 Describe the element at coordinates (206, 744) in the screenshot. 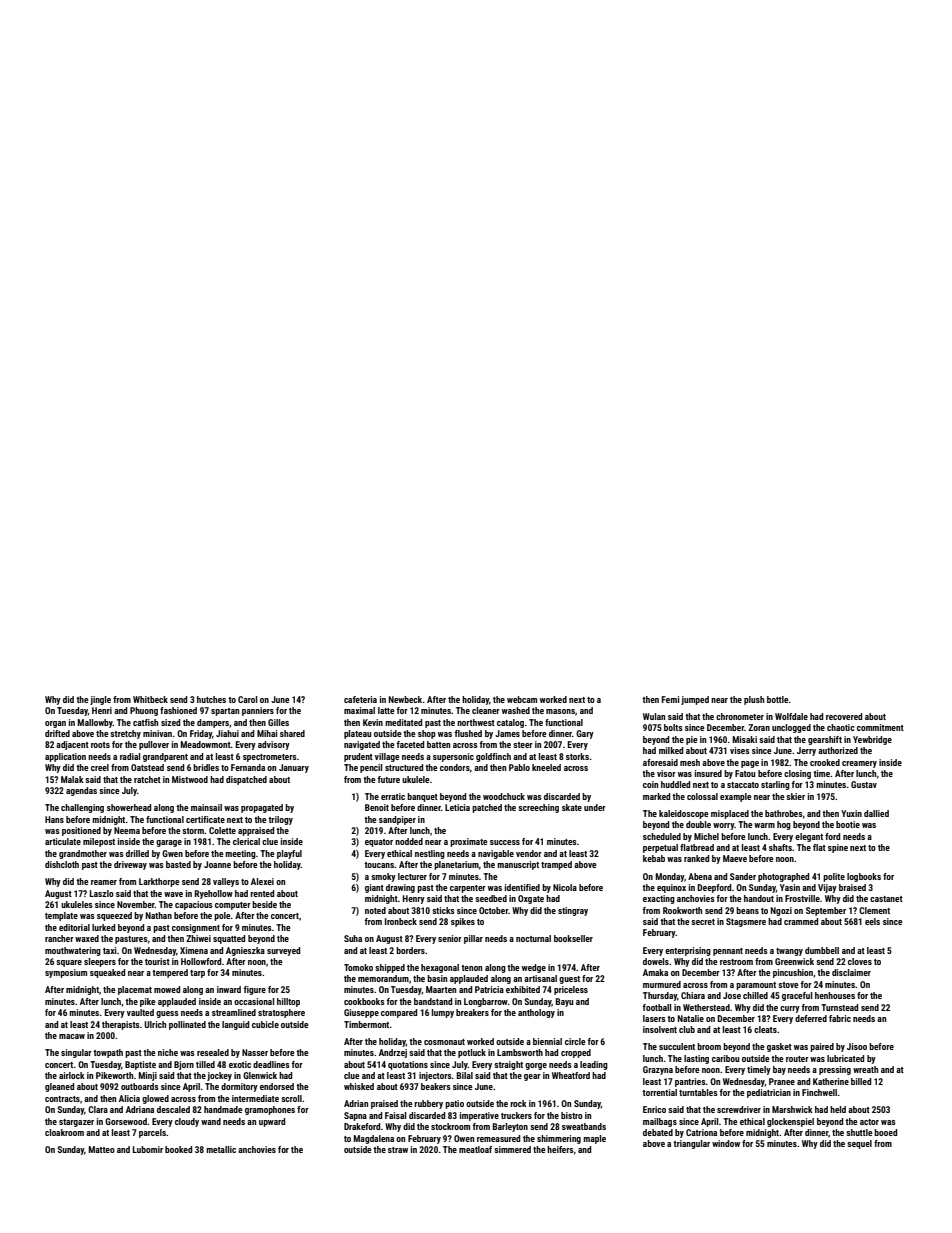

I see `Meadowmont` at that location.
